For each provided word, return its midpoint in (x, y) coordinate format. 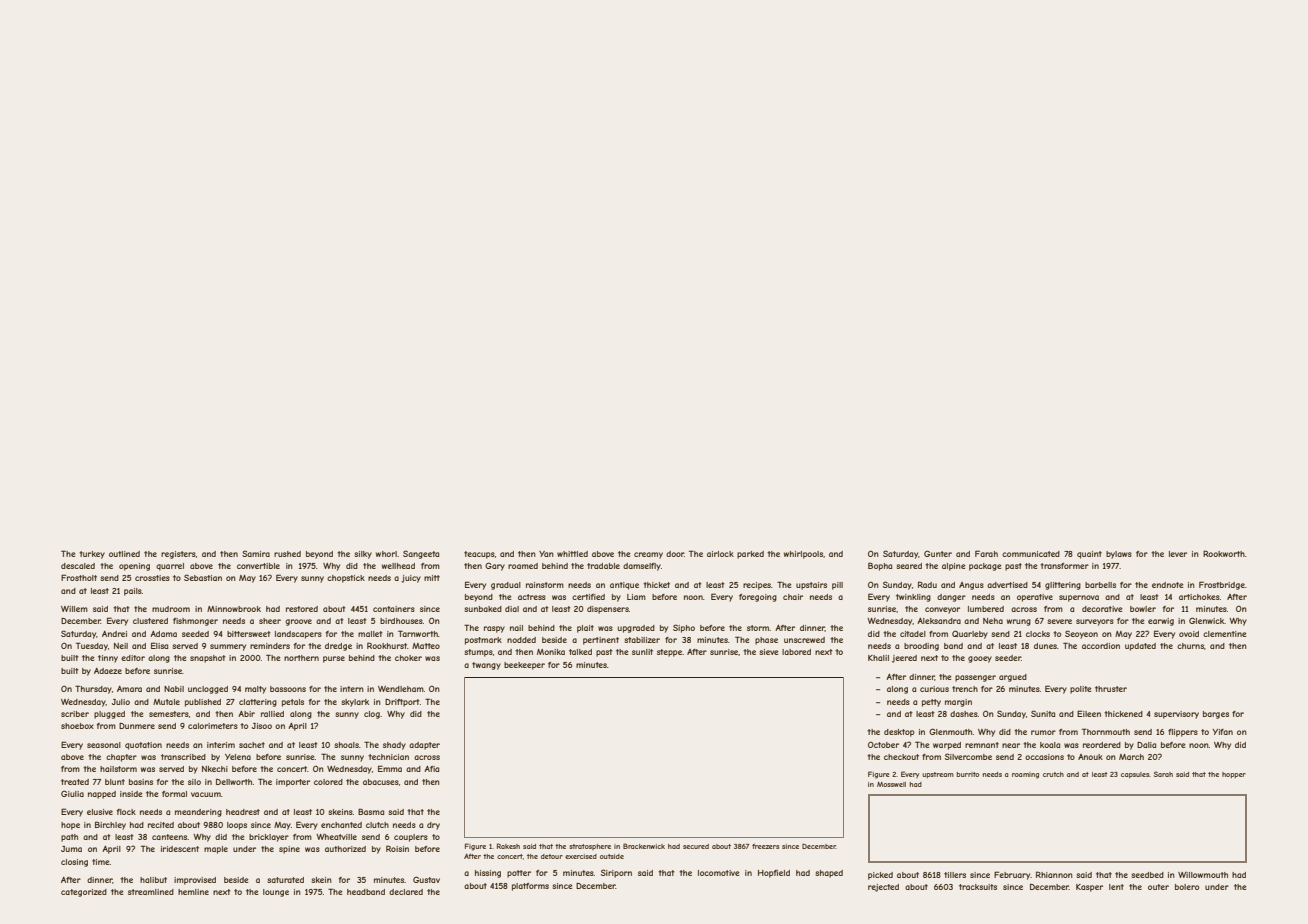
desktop (899, 733)
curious (934, 689)
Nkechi (215, 769)
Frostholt (79, 577)
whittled (572, 554)
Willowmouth (1203, 875)
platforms (530, 887)
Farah (986, 553)
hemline (193, 892)
